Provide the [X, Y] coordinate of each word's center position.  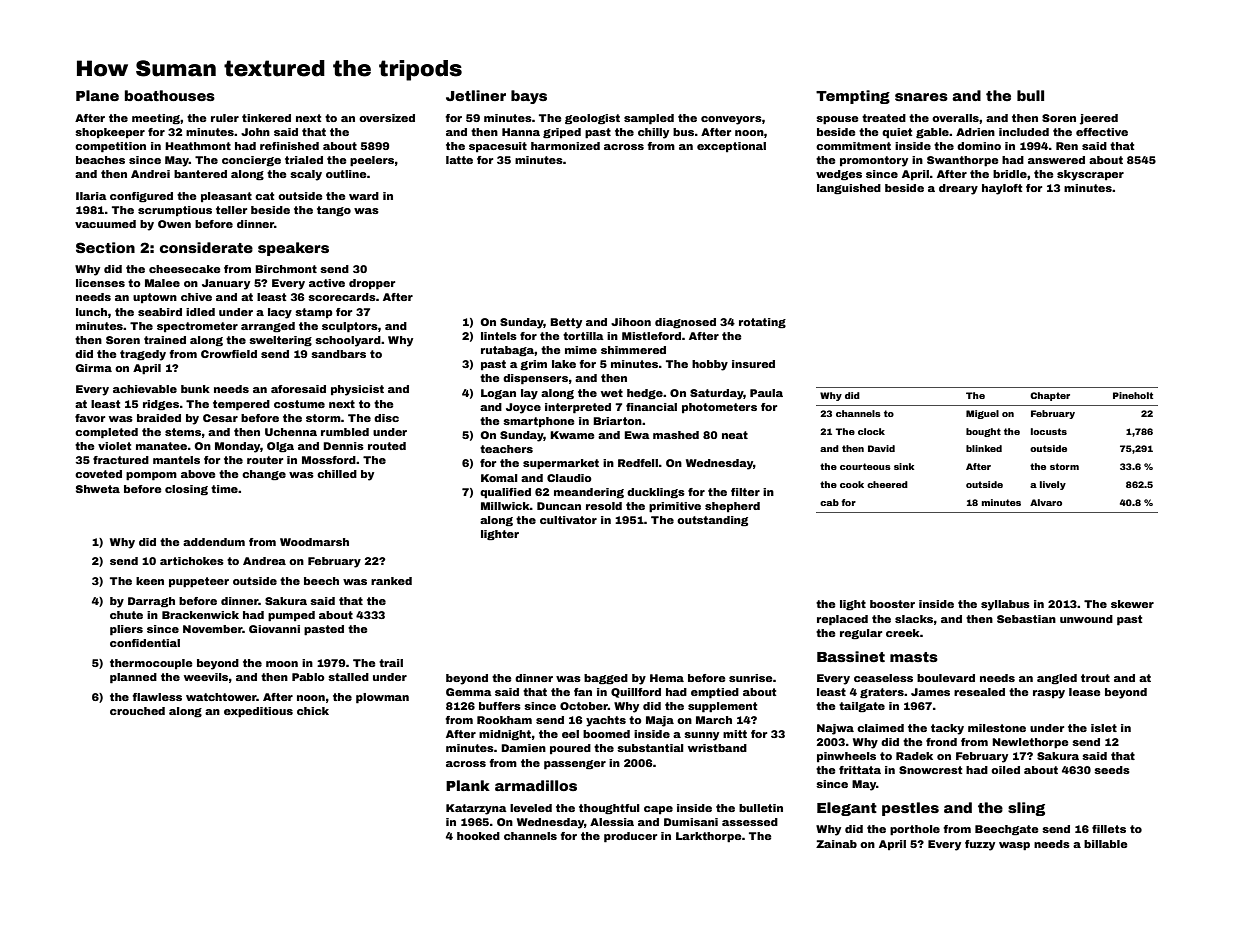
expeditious [258, 712]
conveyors [731, 120]
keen [150, 581]
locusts [1049, 431]
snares [921, 97]
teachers [506, 449]
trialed [304, 160]
